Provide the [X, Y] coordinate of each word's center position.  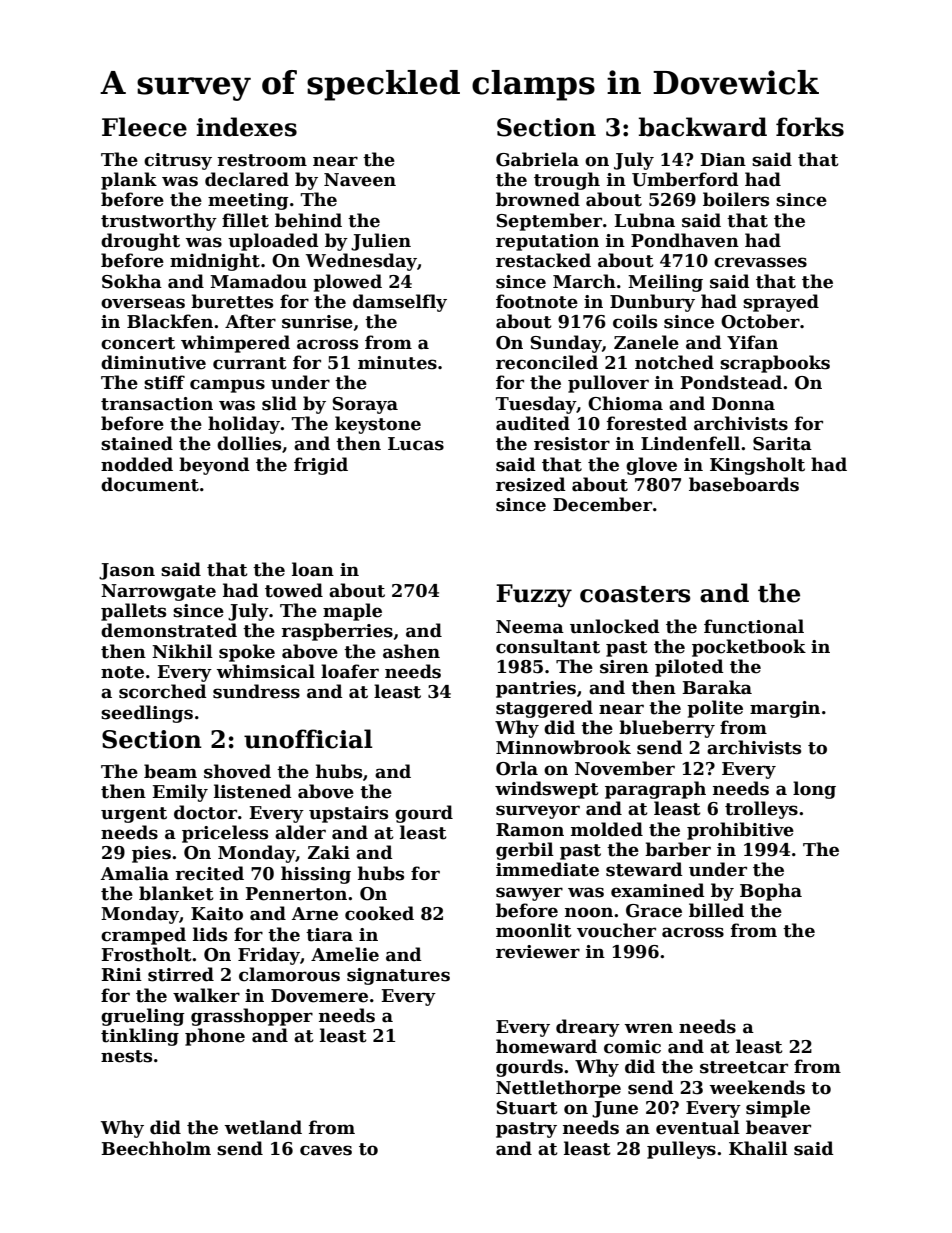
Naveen [360, 180]
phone [215, 1037]
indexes [246, 127]
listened [253, 791]
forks [810, 127]
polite [715, 709]
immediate [547, 869]
